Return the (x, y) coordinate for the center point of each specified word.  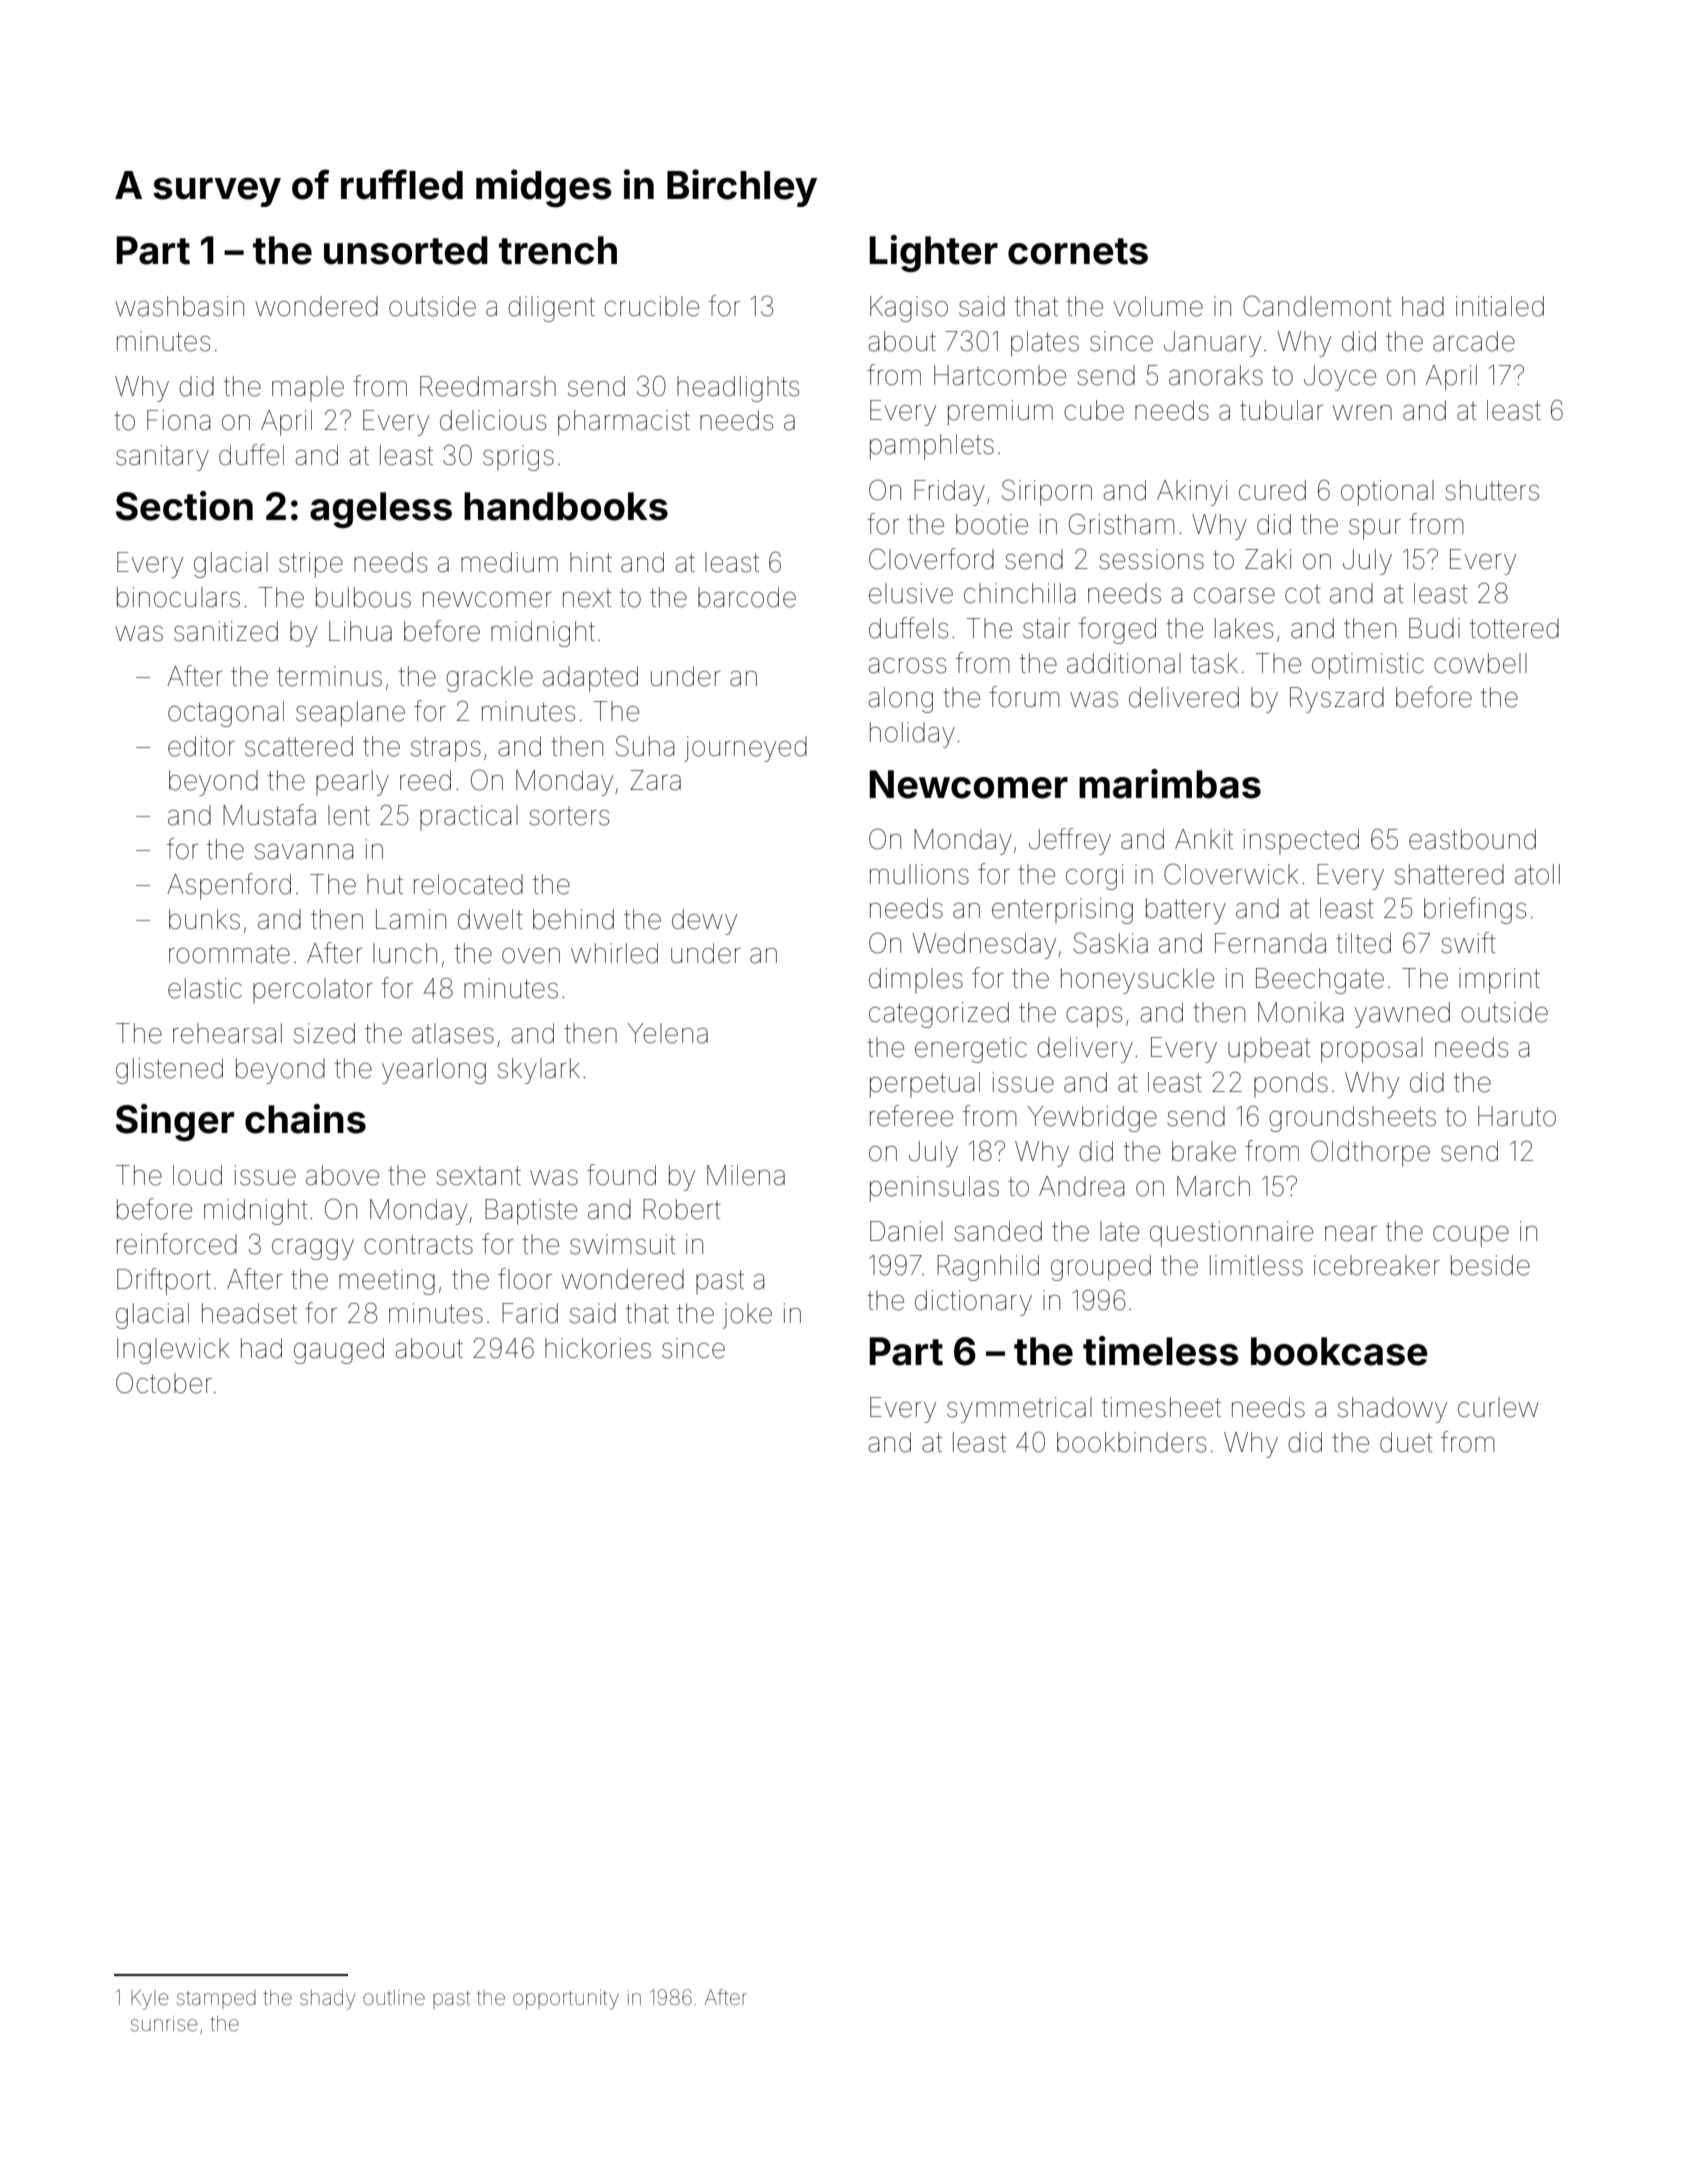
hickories (598, 1348)
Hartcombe (1000, 375)
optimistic (1368, 666)
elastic (205, 988)
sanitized (226, 631)
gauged (339, 1351)
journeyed (745, 749)
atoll (1537, 874)
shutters (1492, 490)
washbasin (179, 306)
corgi (1094, 877)
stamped (216, 1999)
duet (1406, 1442)
